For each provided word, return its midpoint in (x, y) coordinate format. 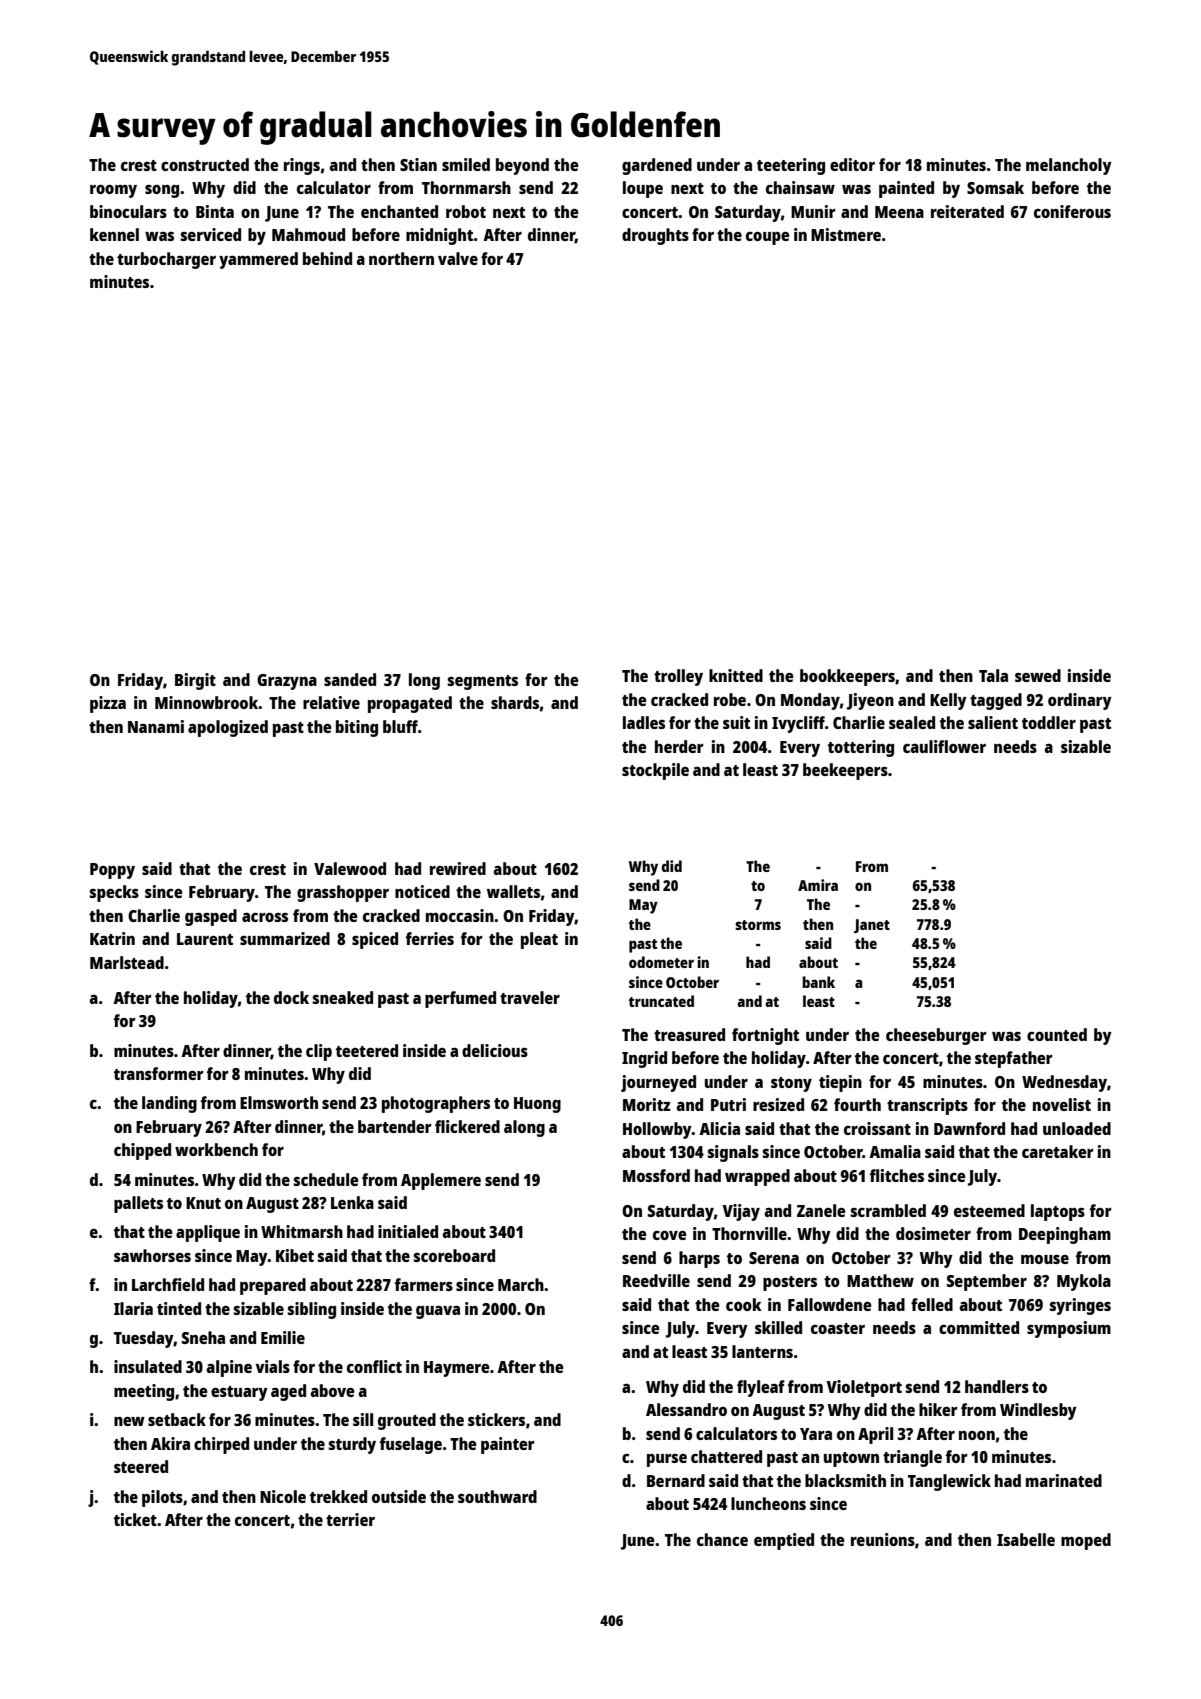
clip (319, 1052)
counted (1057, 1034)
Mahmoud (308, 234)
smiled (466, 164)
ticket (135, 1519)
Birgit (195, 681)
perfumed (460, 999)
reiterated (967, 211)
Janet (872, 926)
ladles (644, 722)
